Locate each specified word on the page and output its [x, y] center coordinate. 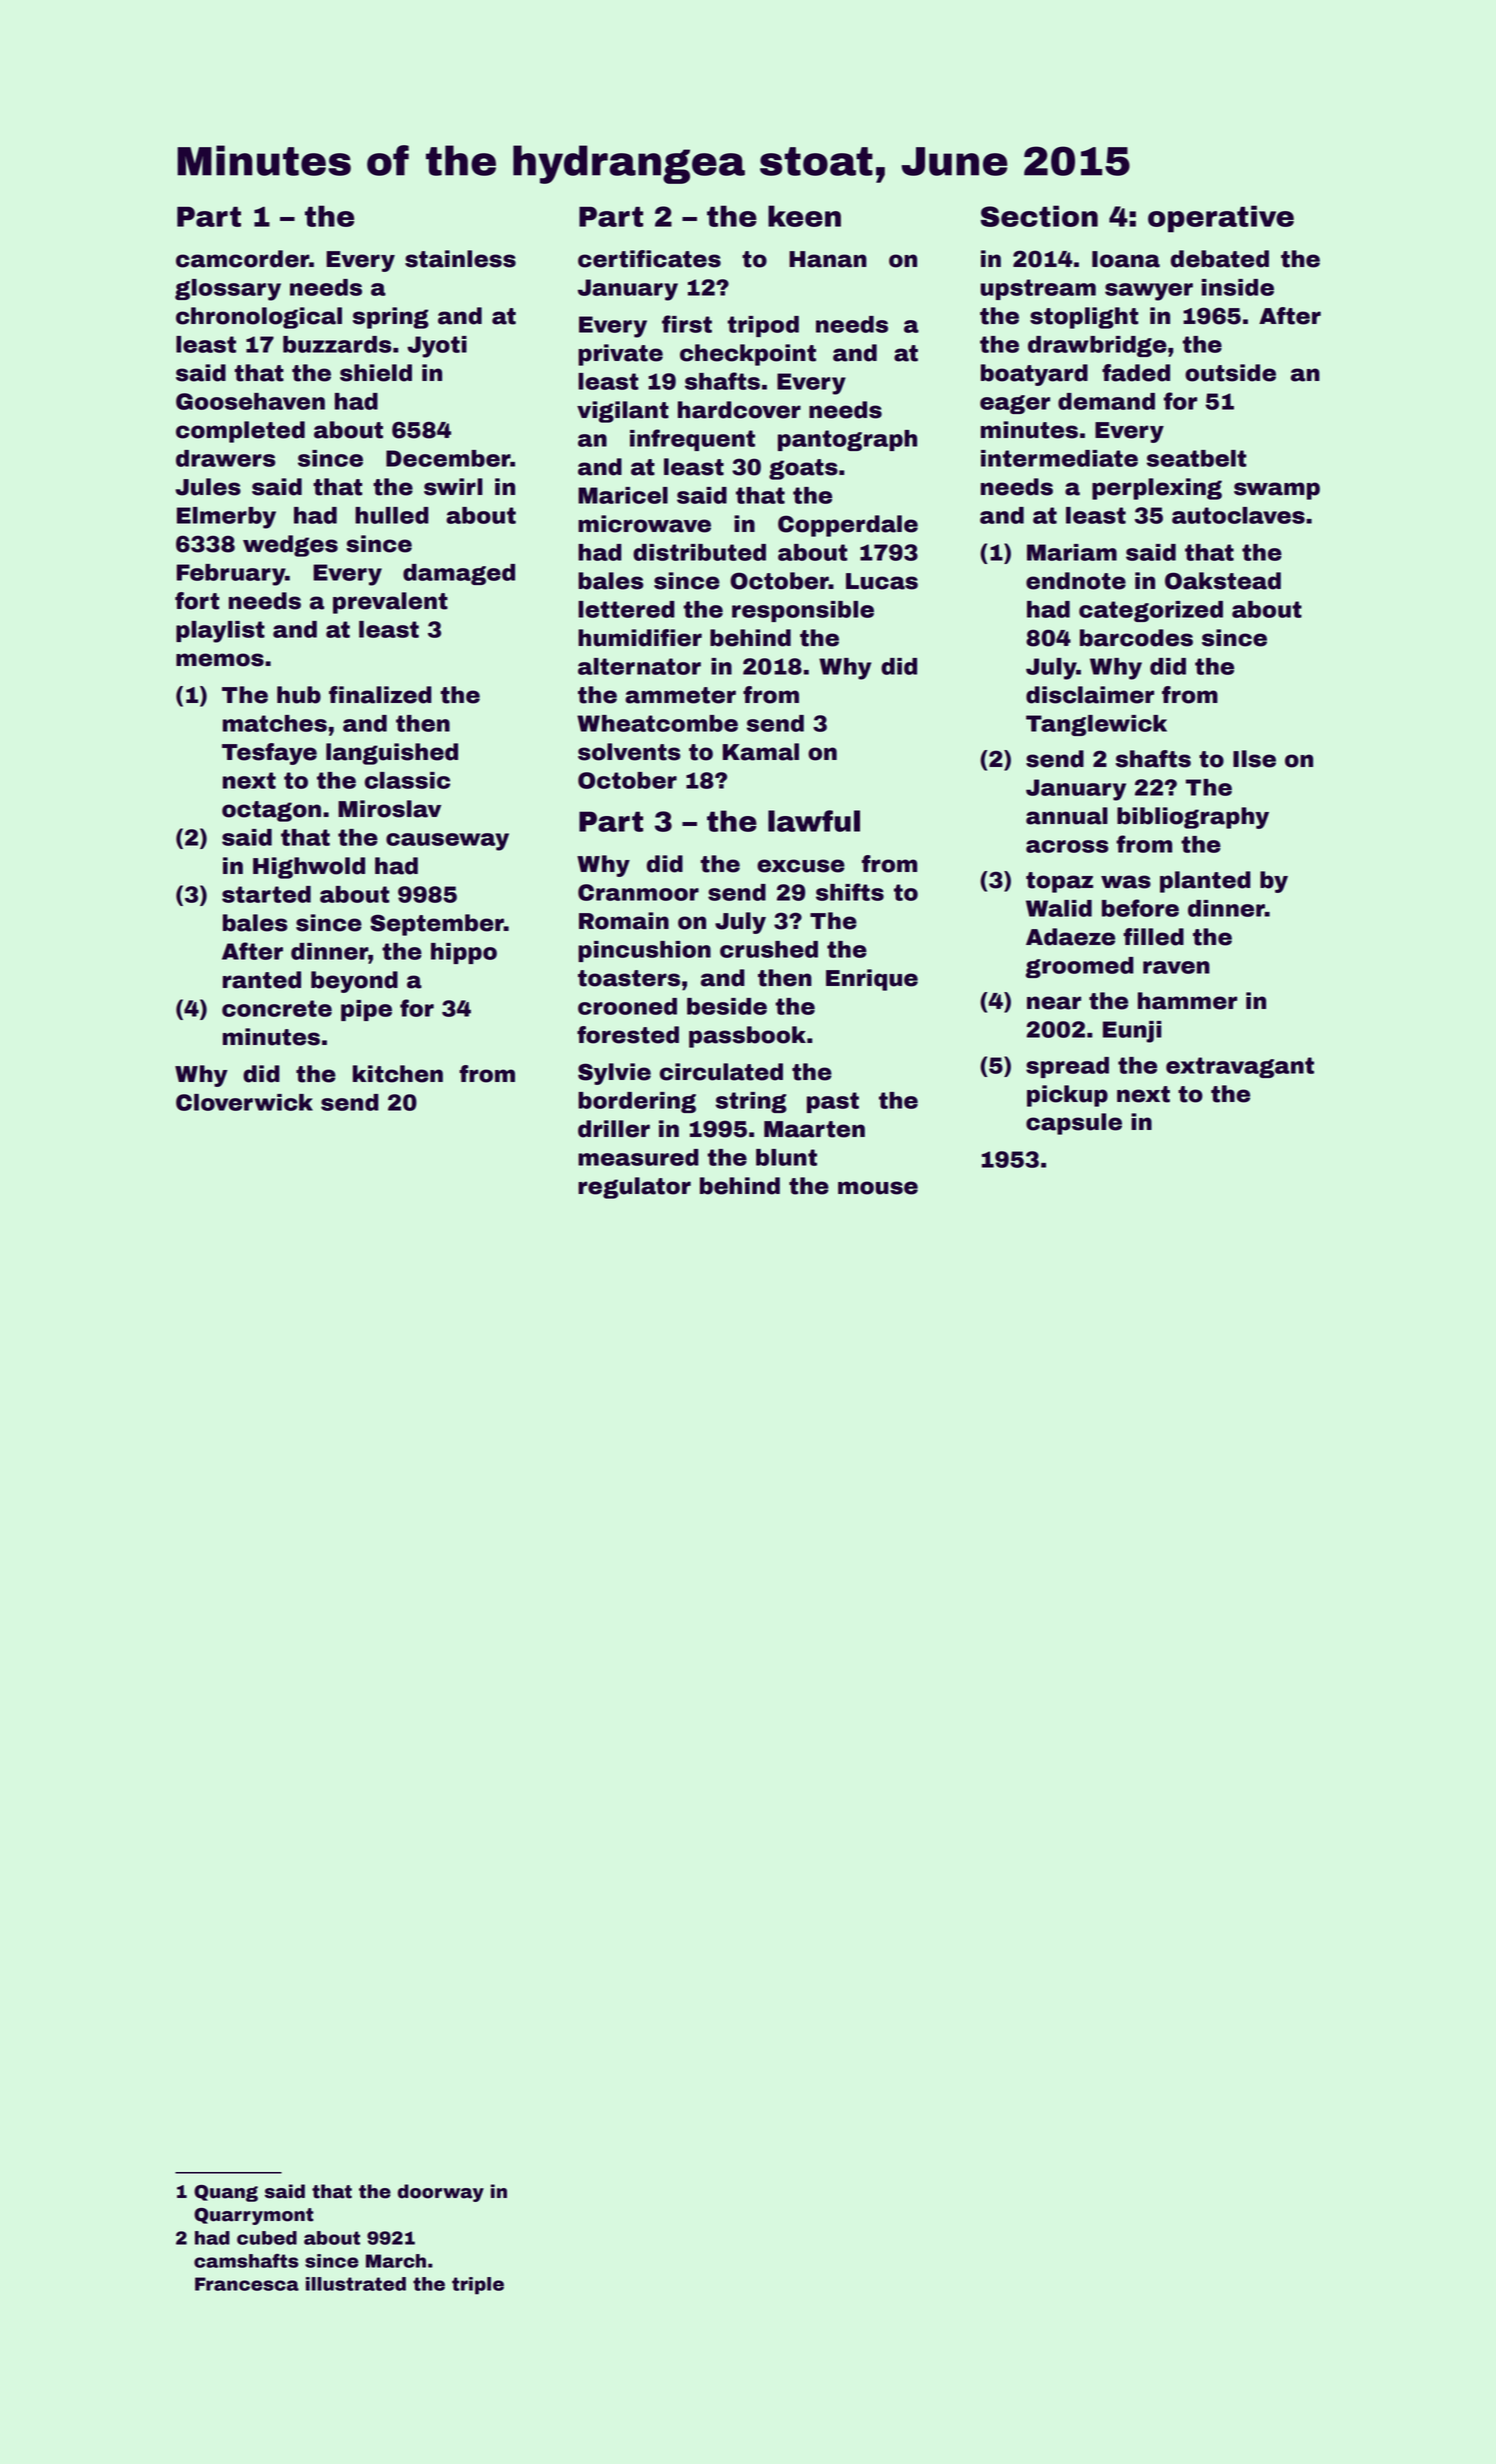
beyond [354, 982]
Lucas [882, 581]
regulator [634, 1188]
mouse [878, 1188]
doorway [441, 2193]
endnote [1076, 581]
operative [1221, 219]
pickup [1067, 1096]
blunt [786, 1157]
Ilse [1254, 759]
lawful [814, 821]
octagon [271, 811]
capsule [1074, 1124]
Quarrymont [254, 2216]
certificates [649, 259]
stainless [460, 259]
